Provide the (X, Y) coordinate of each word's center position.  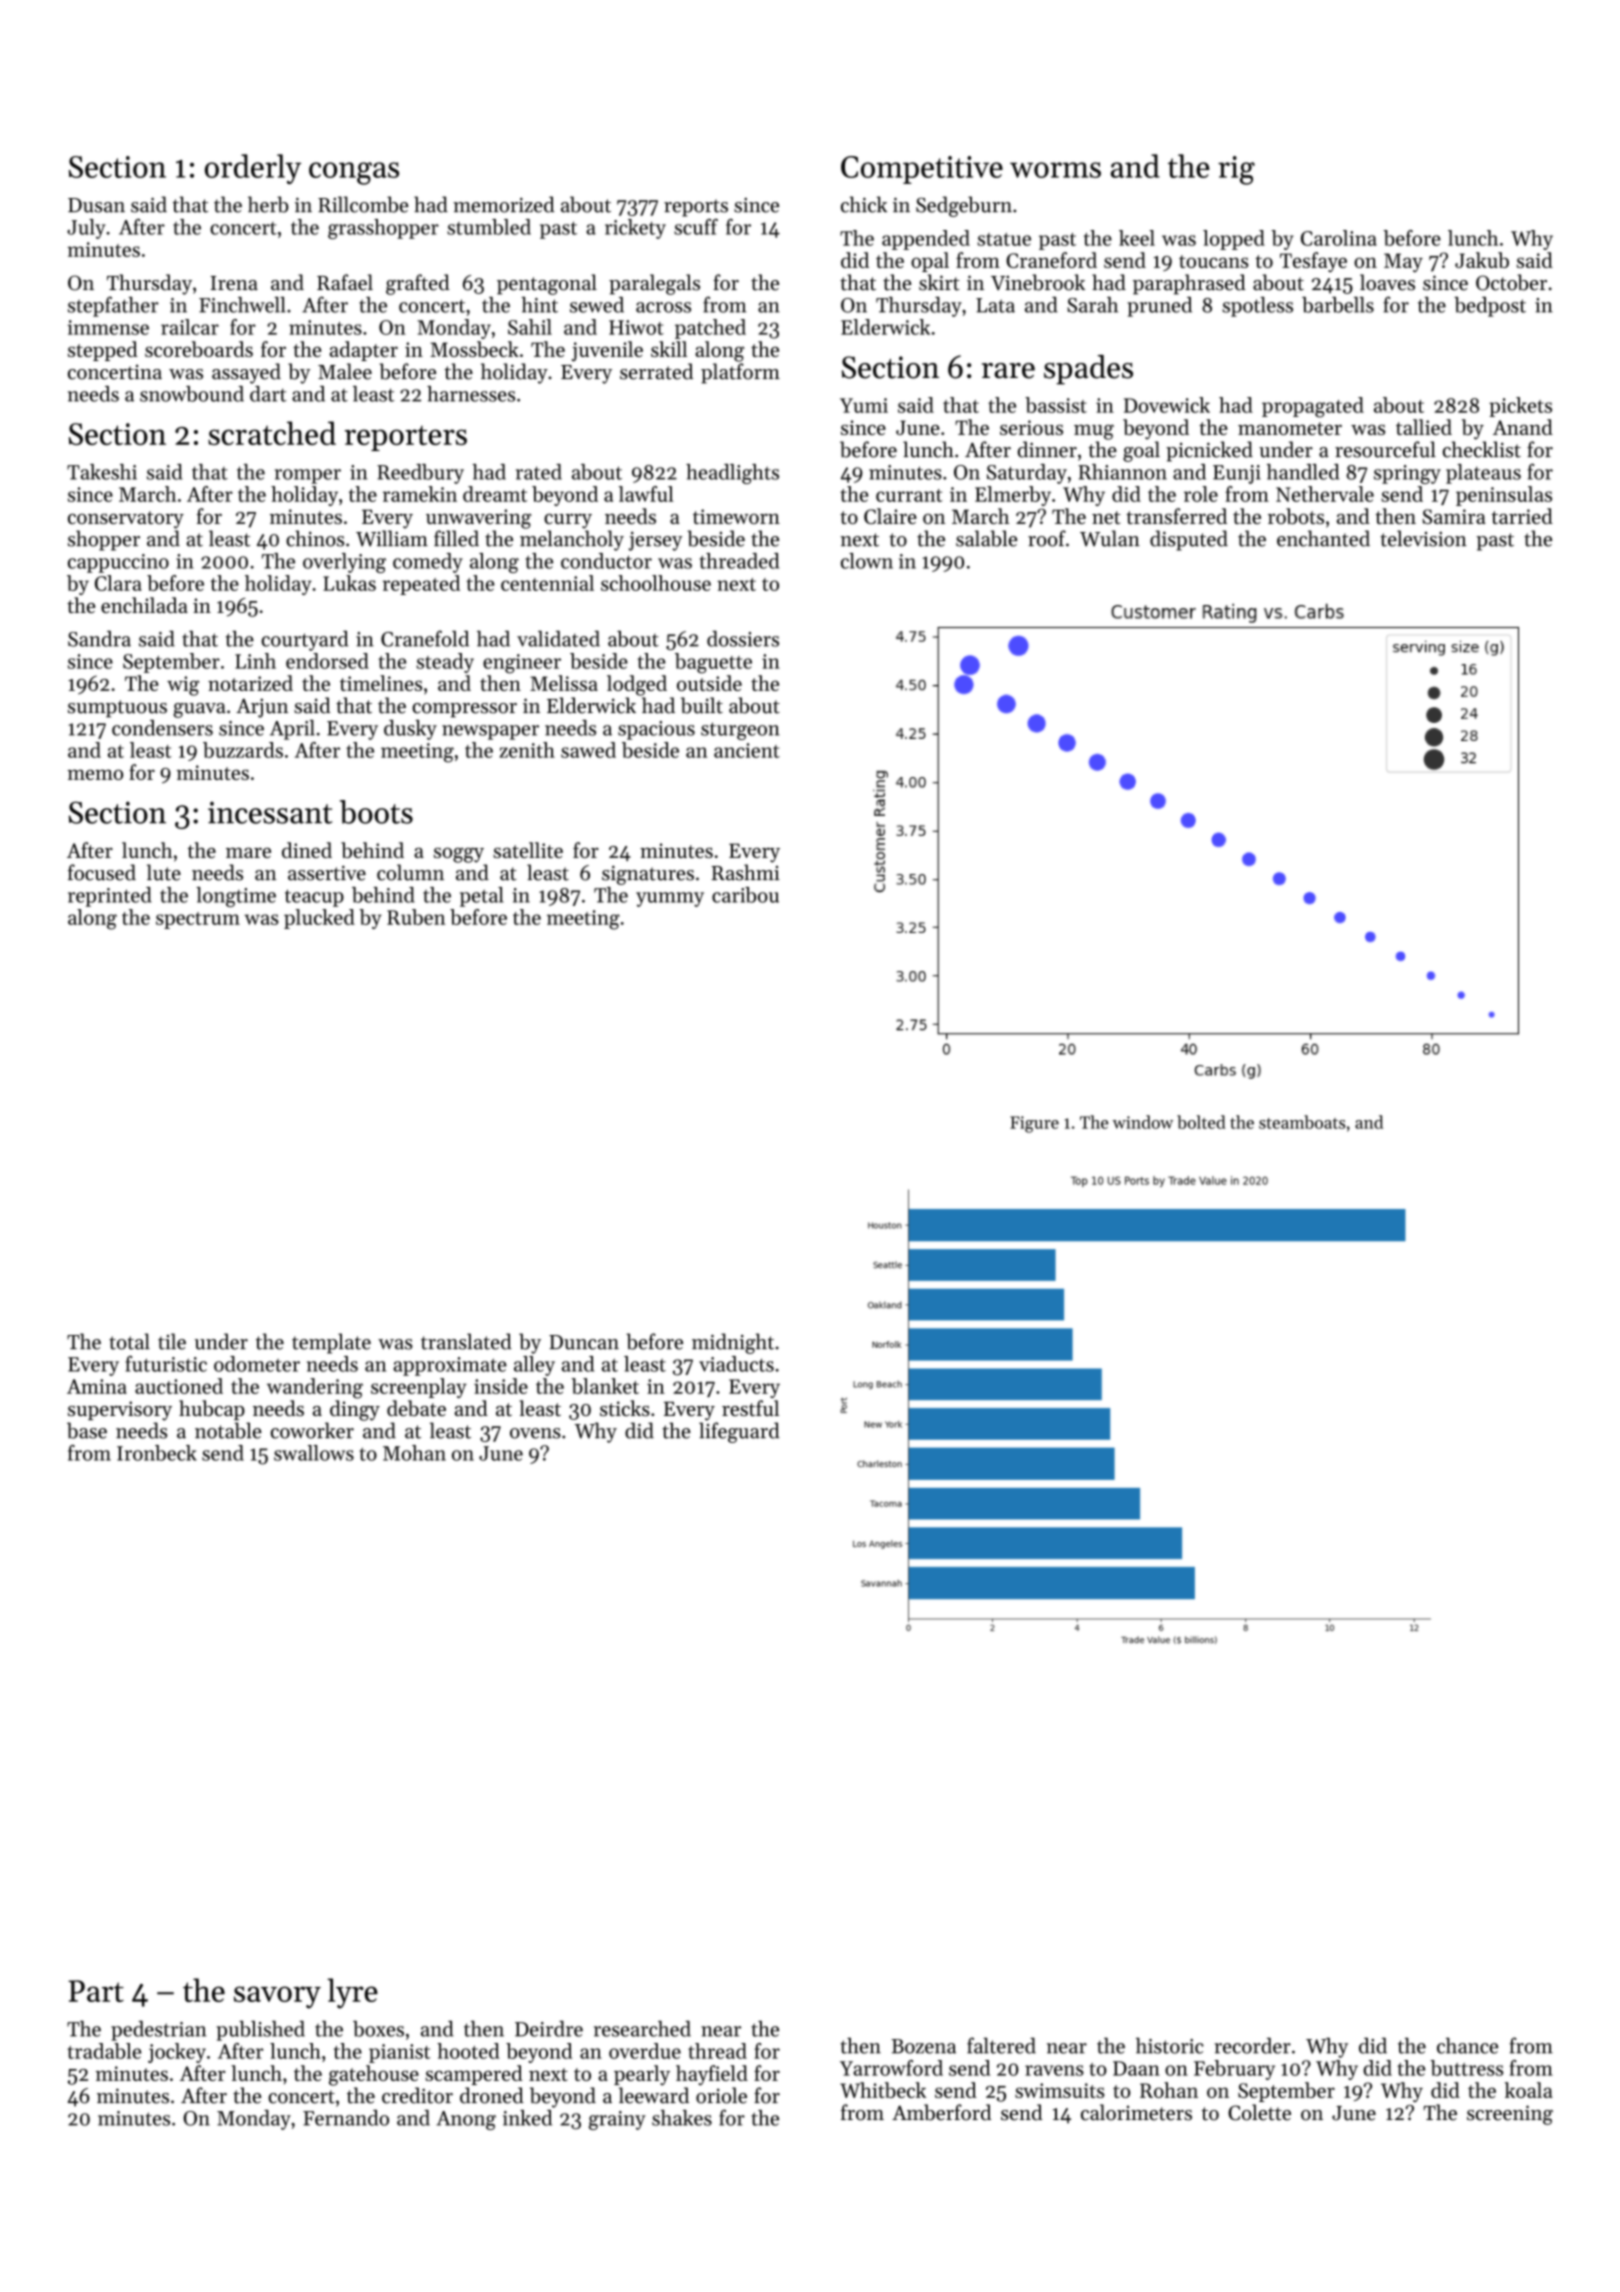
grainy (617, 2120)
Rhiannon (1122, 472)
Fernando (346, 2118)
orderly (253, 169)
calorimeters (1136, 2112)
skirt (939, 282)
